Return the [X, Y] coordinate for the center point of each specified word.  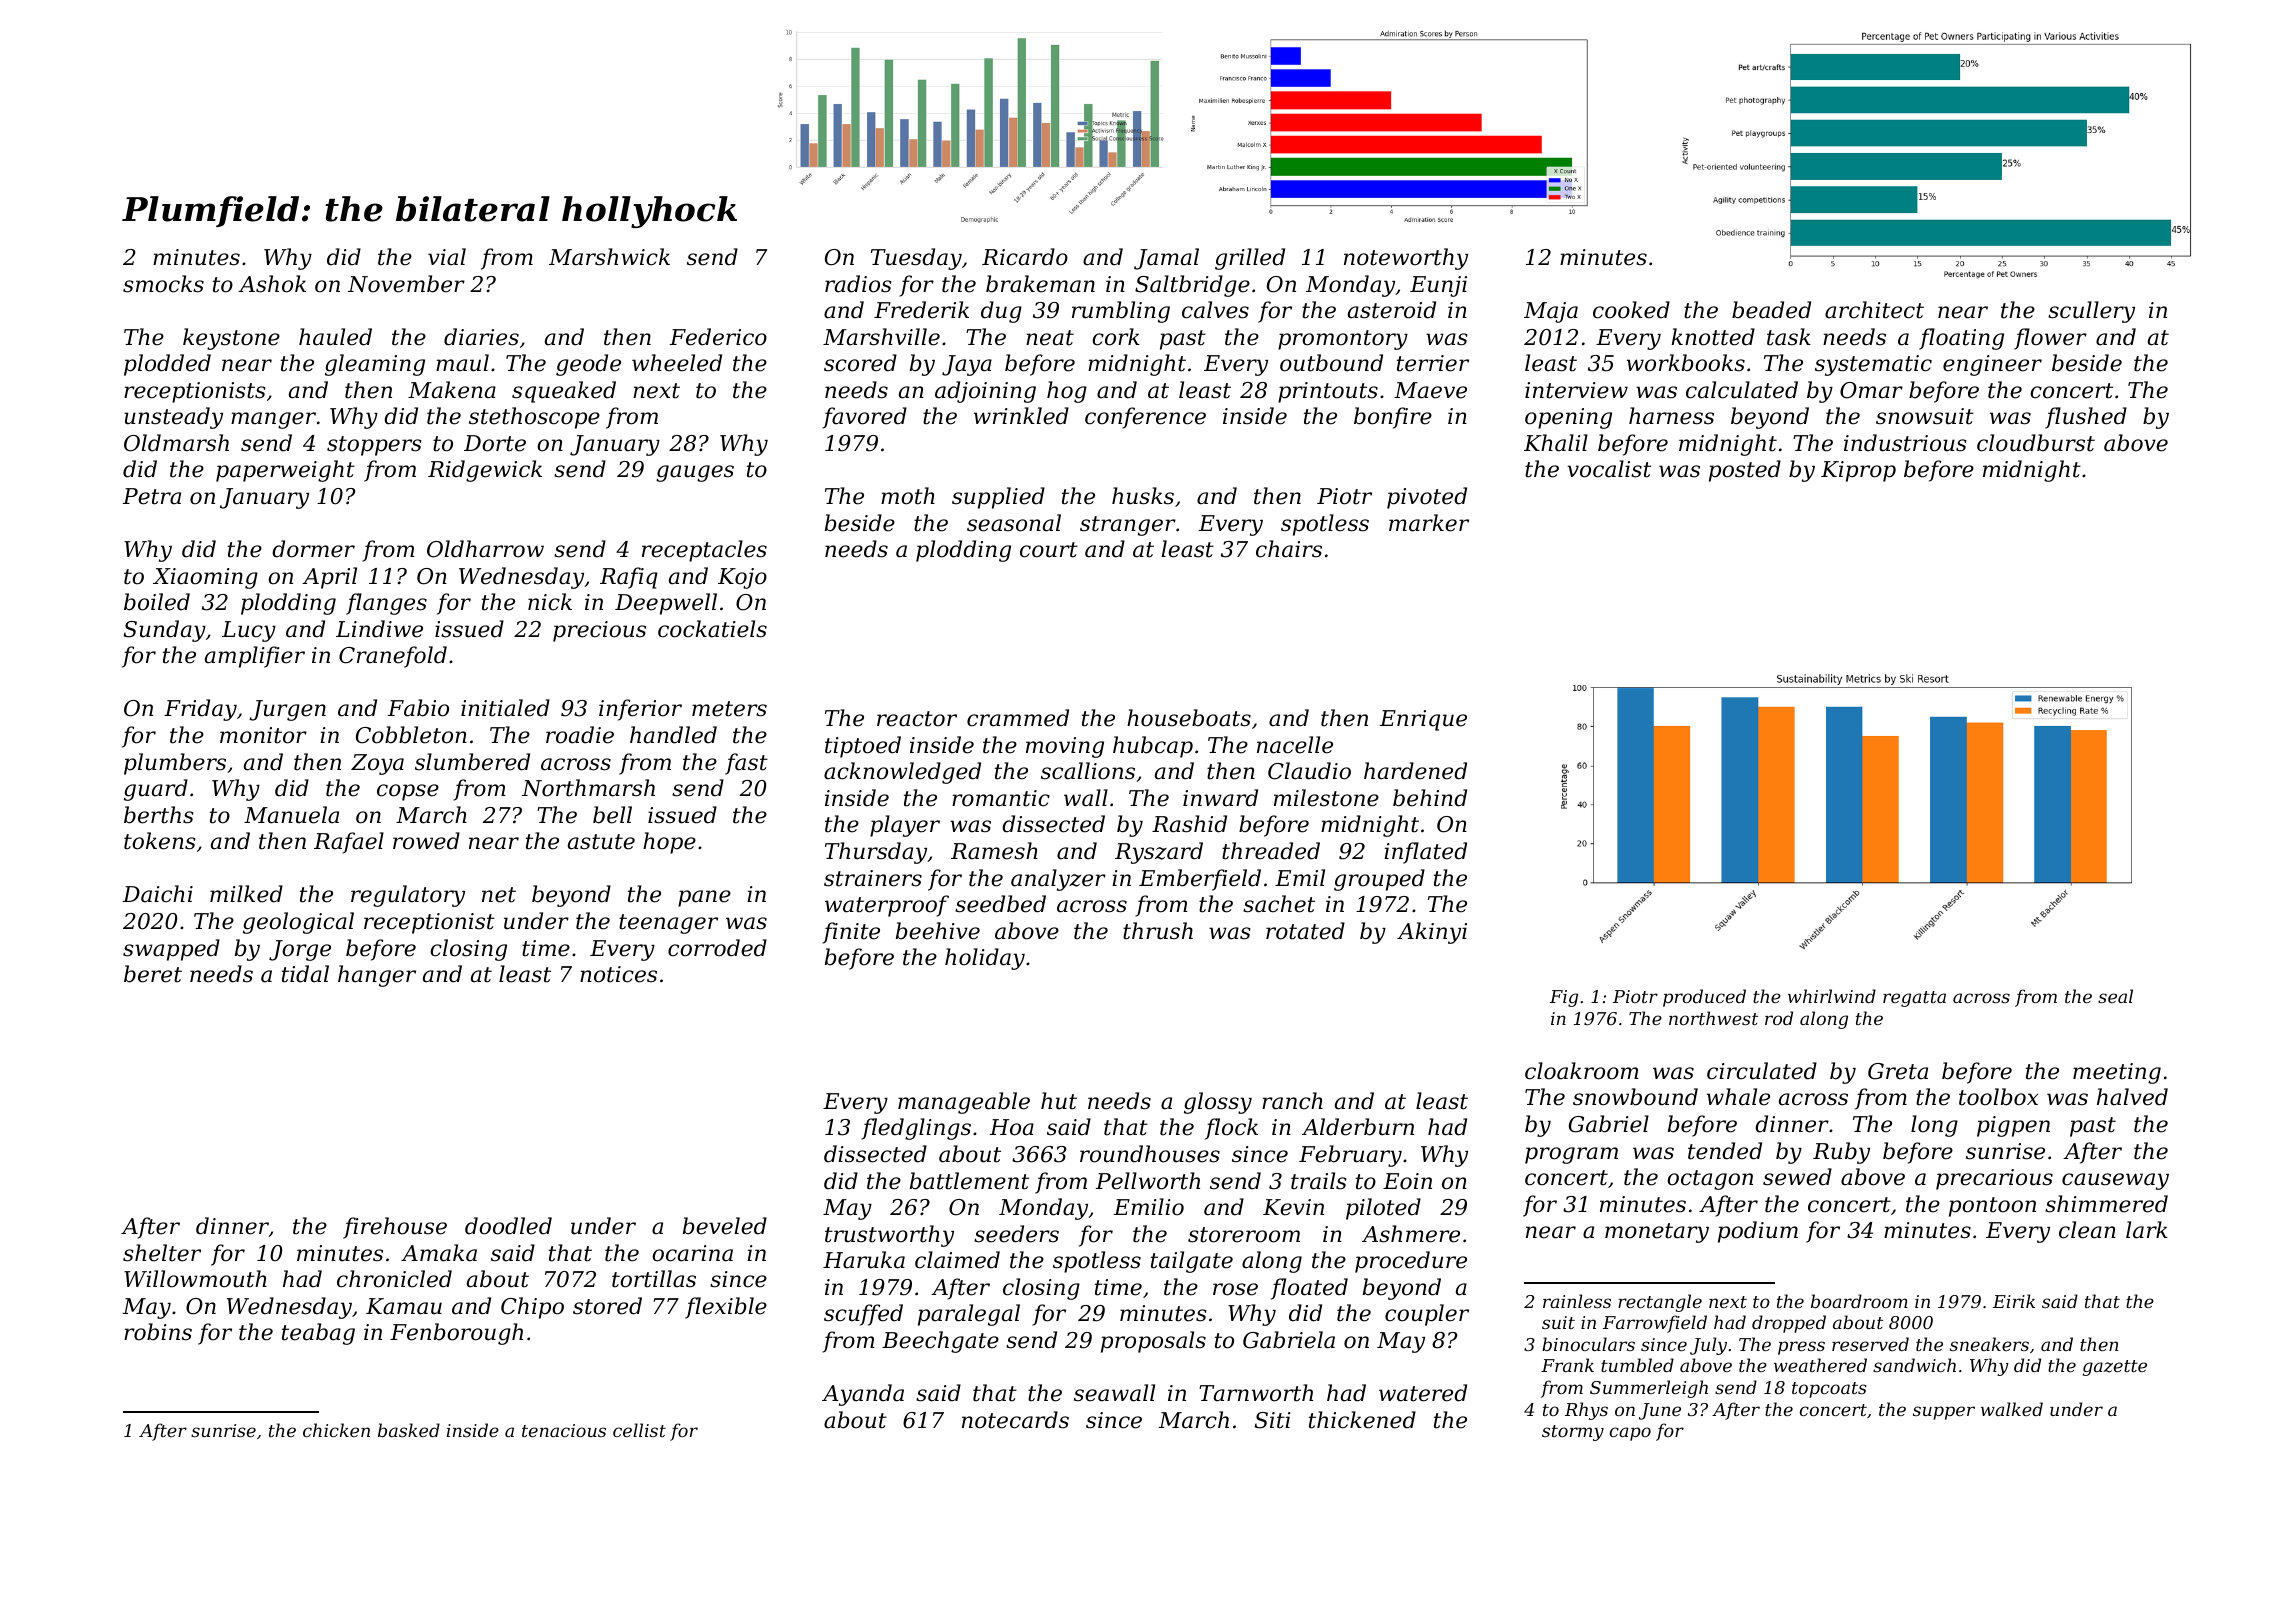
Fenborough [456, 1334]
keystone [231, 339]
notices [618, 974]
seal [2115, 996]
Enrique [1423, 720]
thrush [1158, 931]
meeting [2117, 1073]
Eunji [1438, 286]
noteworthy [1406, 259]
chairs [1289, 549]
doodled [508, 1226]
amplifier [255, 657]
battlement [969, 1181]
